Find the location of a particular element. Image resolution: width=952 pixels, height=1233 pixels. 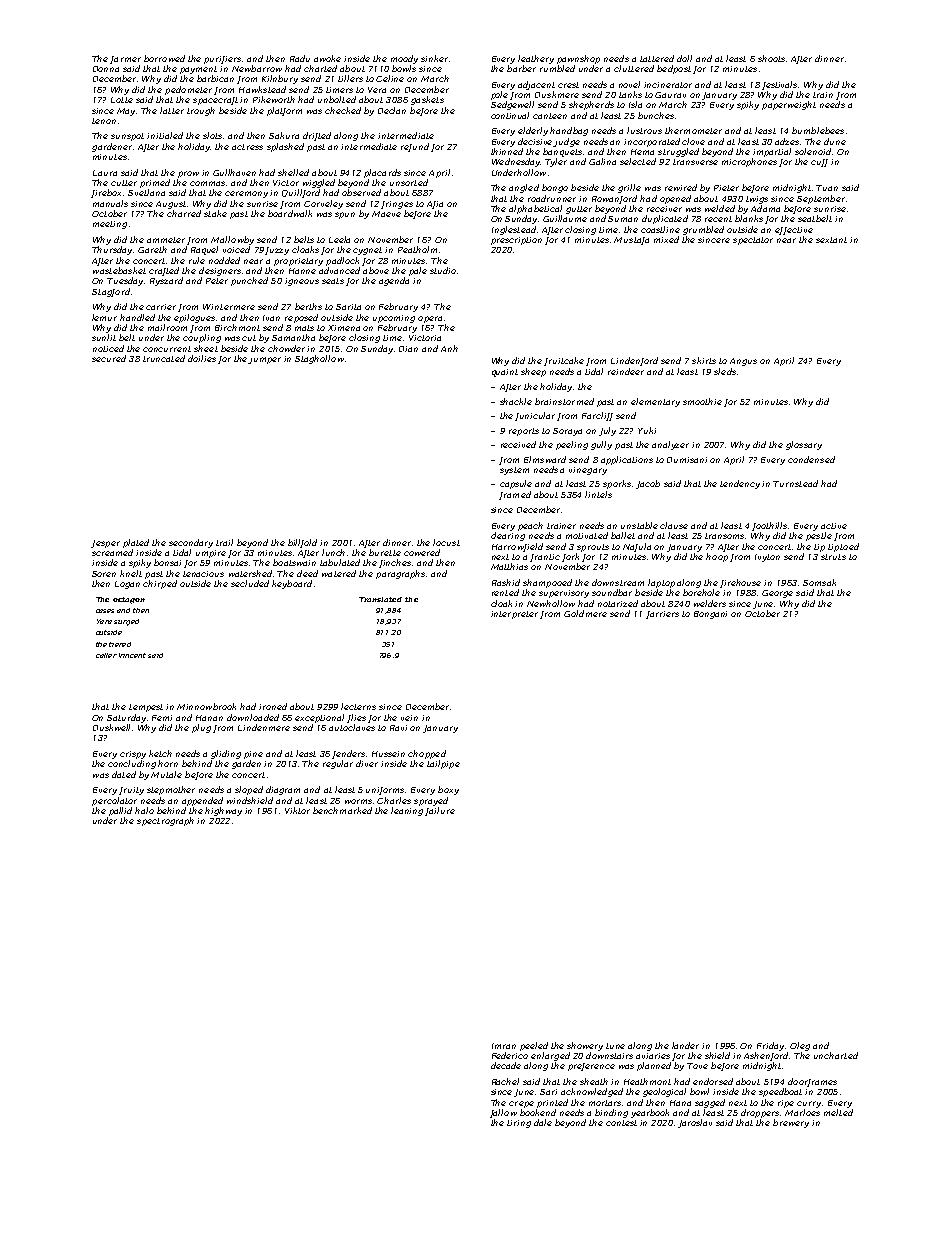

Staghollow is located at coordinates (319, 359).
